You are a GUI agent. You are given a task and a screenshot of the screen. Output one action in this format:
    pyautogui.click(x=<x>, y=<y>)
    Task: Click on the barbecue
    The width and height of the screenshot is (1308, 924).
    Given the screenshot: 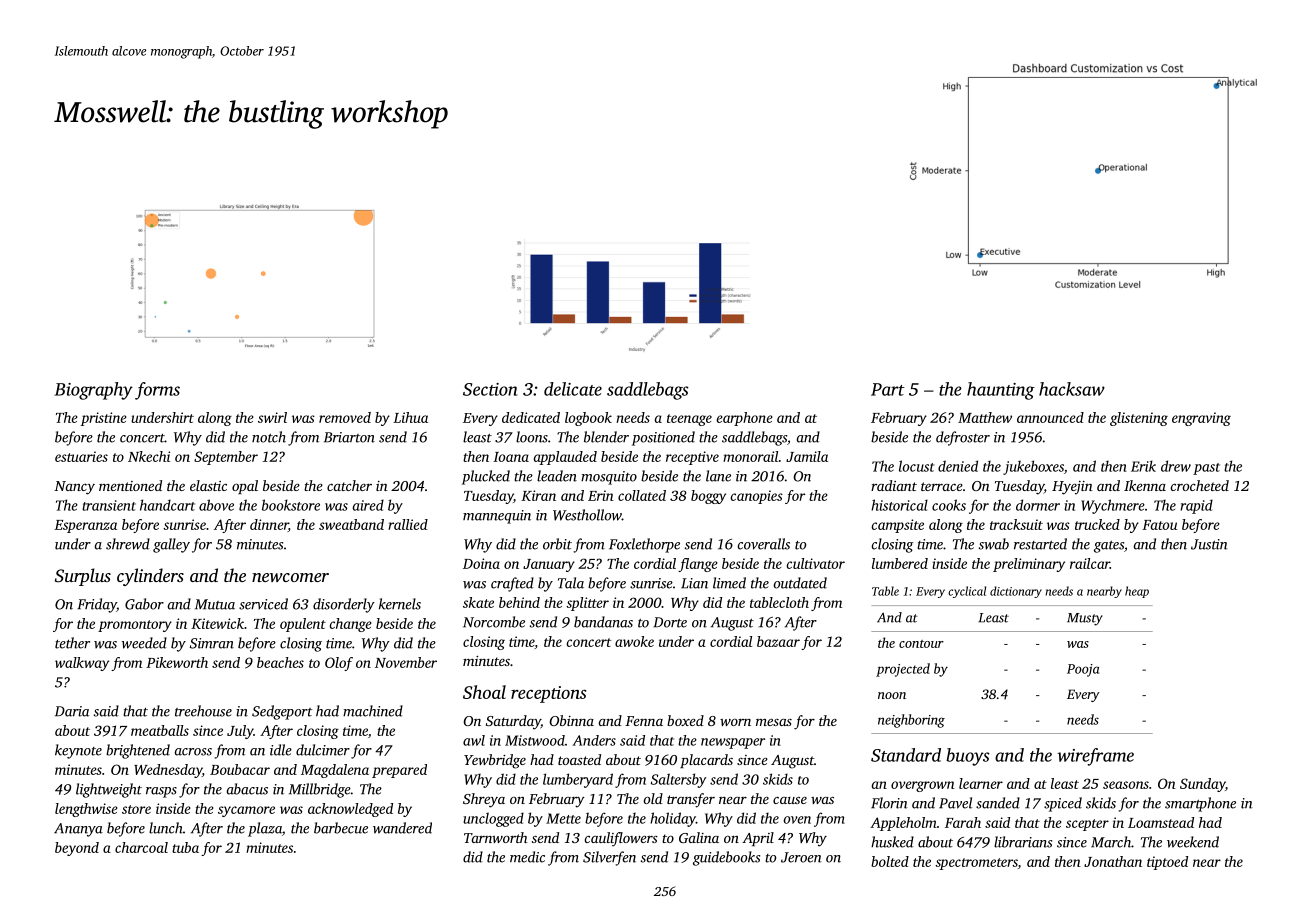 What is the action you would take?
    pyautogui.click(x=341, y=828)
